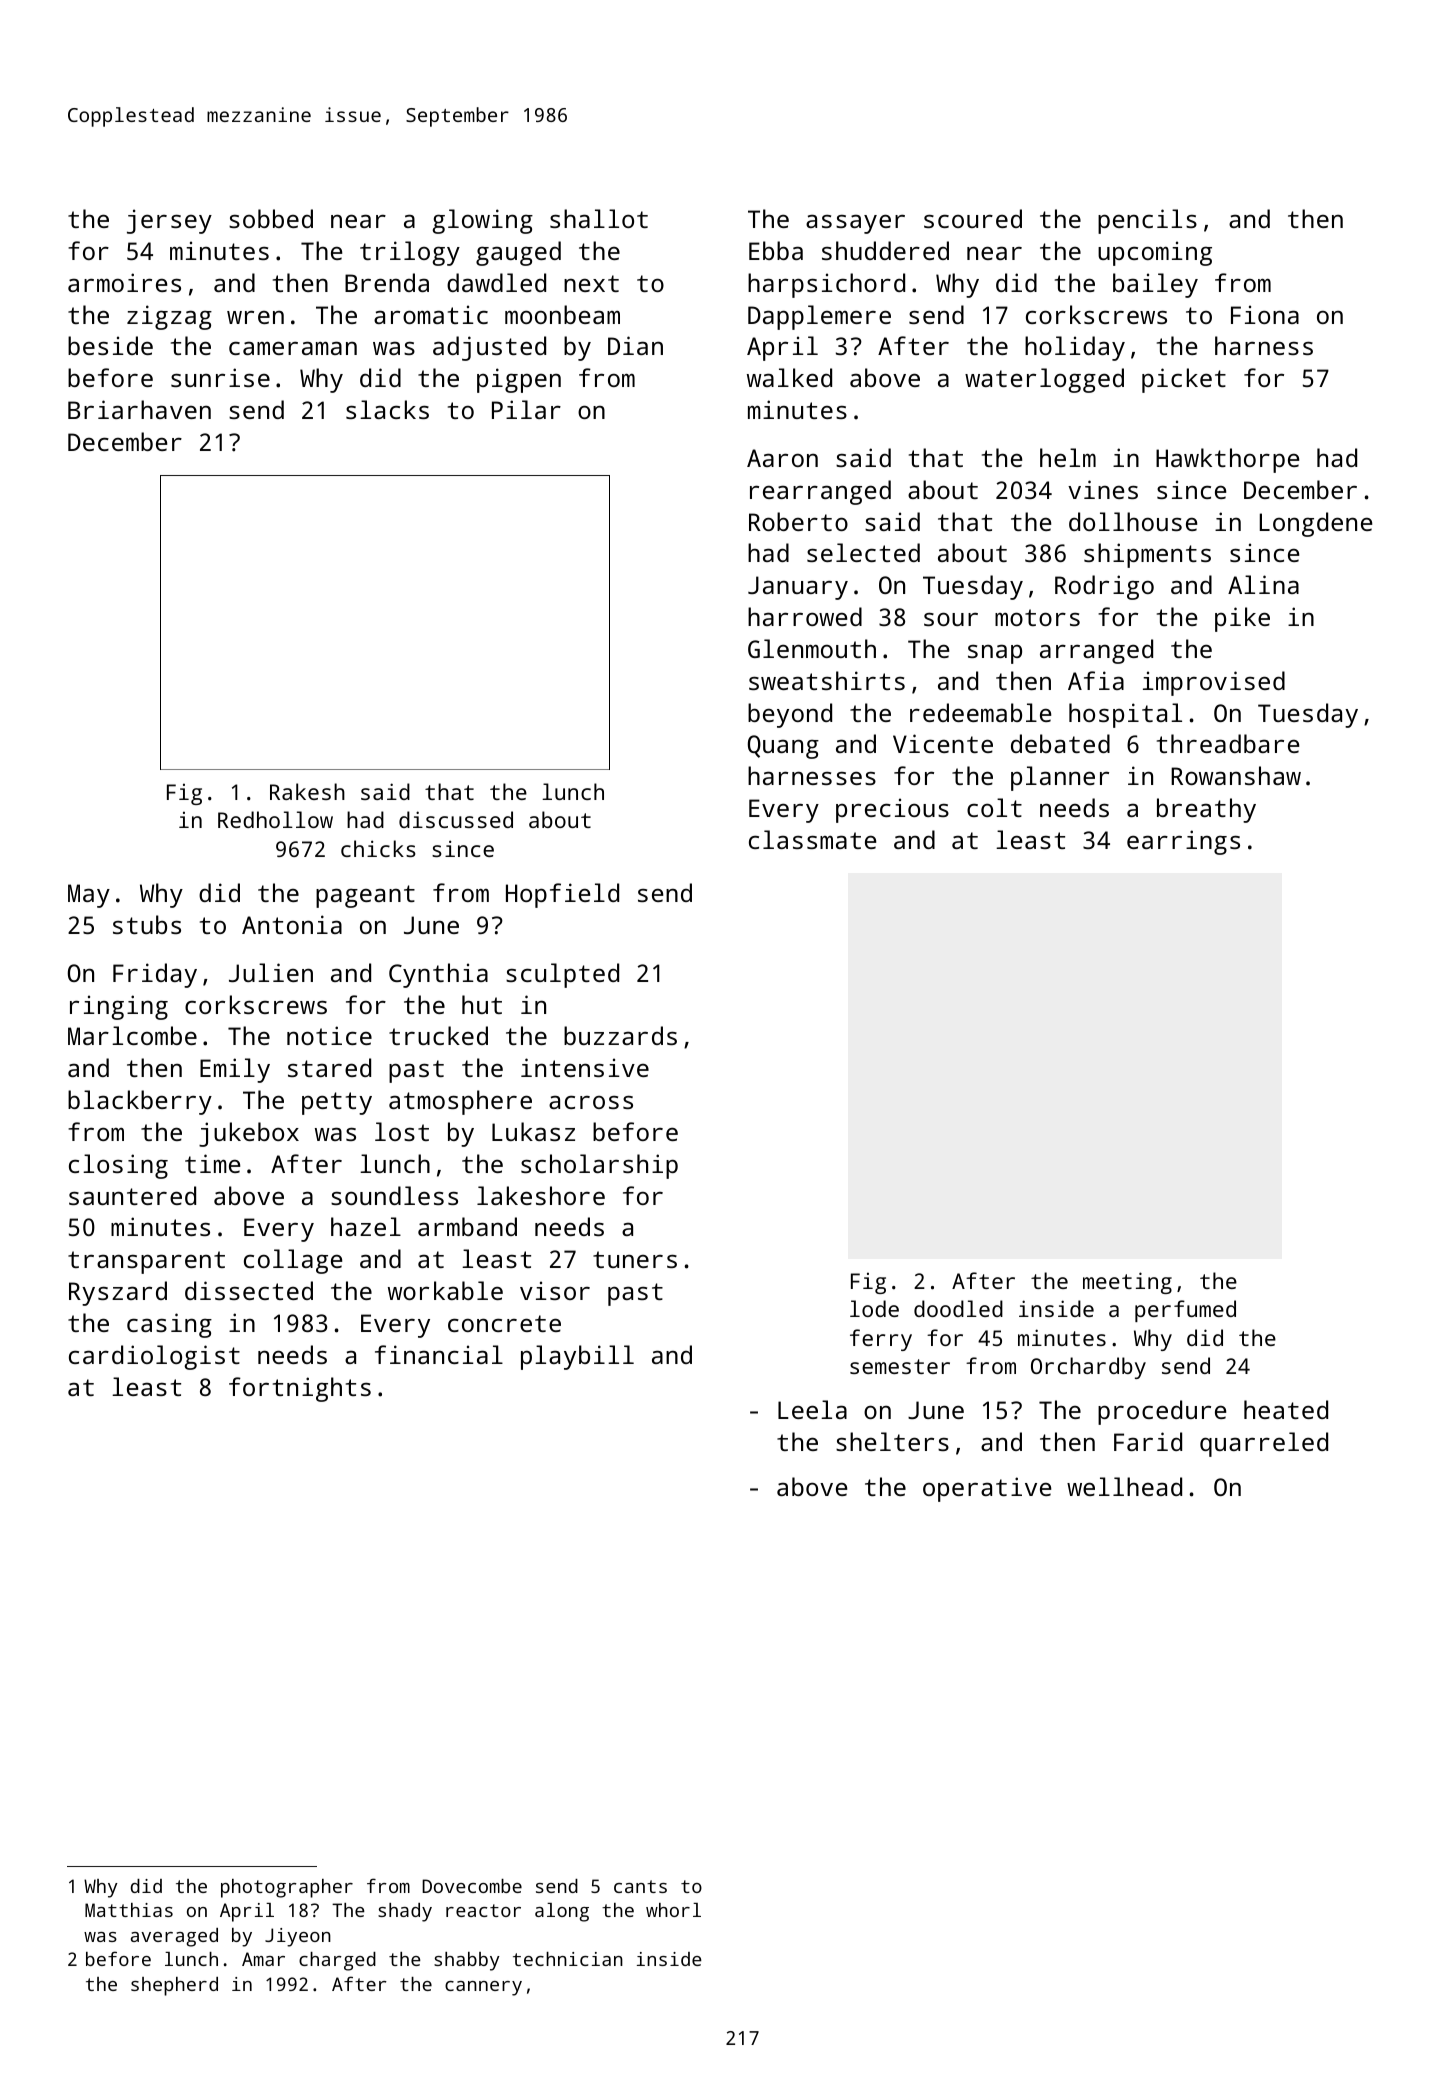 The height and width of the image is (2100, 1450). What do you see at coordinates (640, 1886) in the image?
I see `cants` at bounding box center [640, 1886].
